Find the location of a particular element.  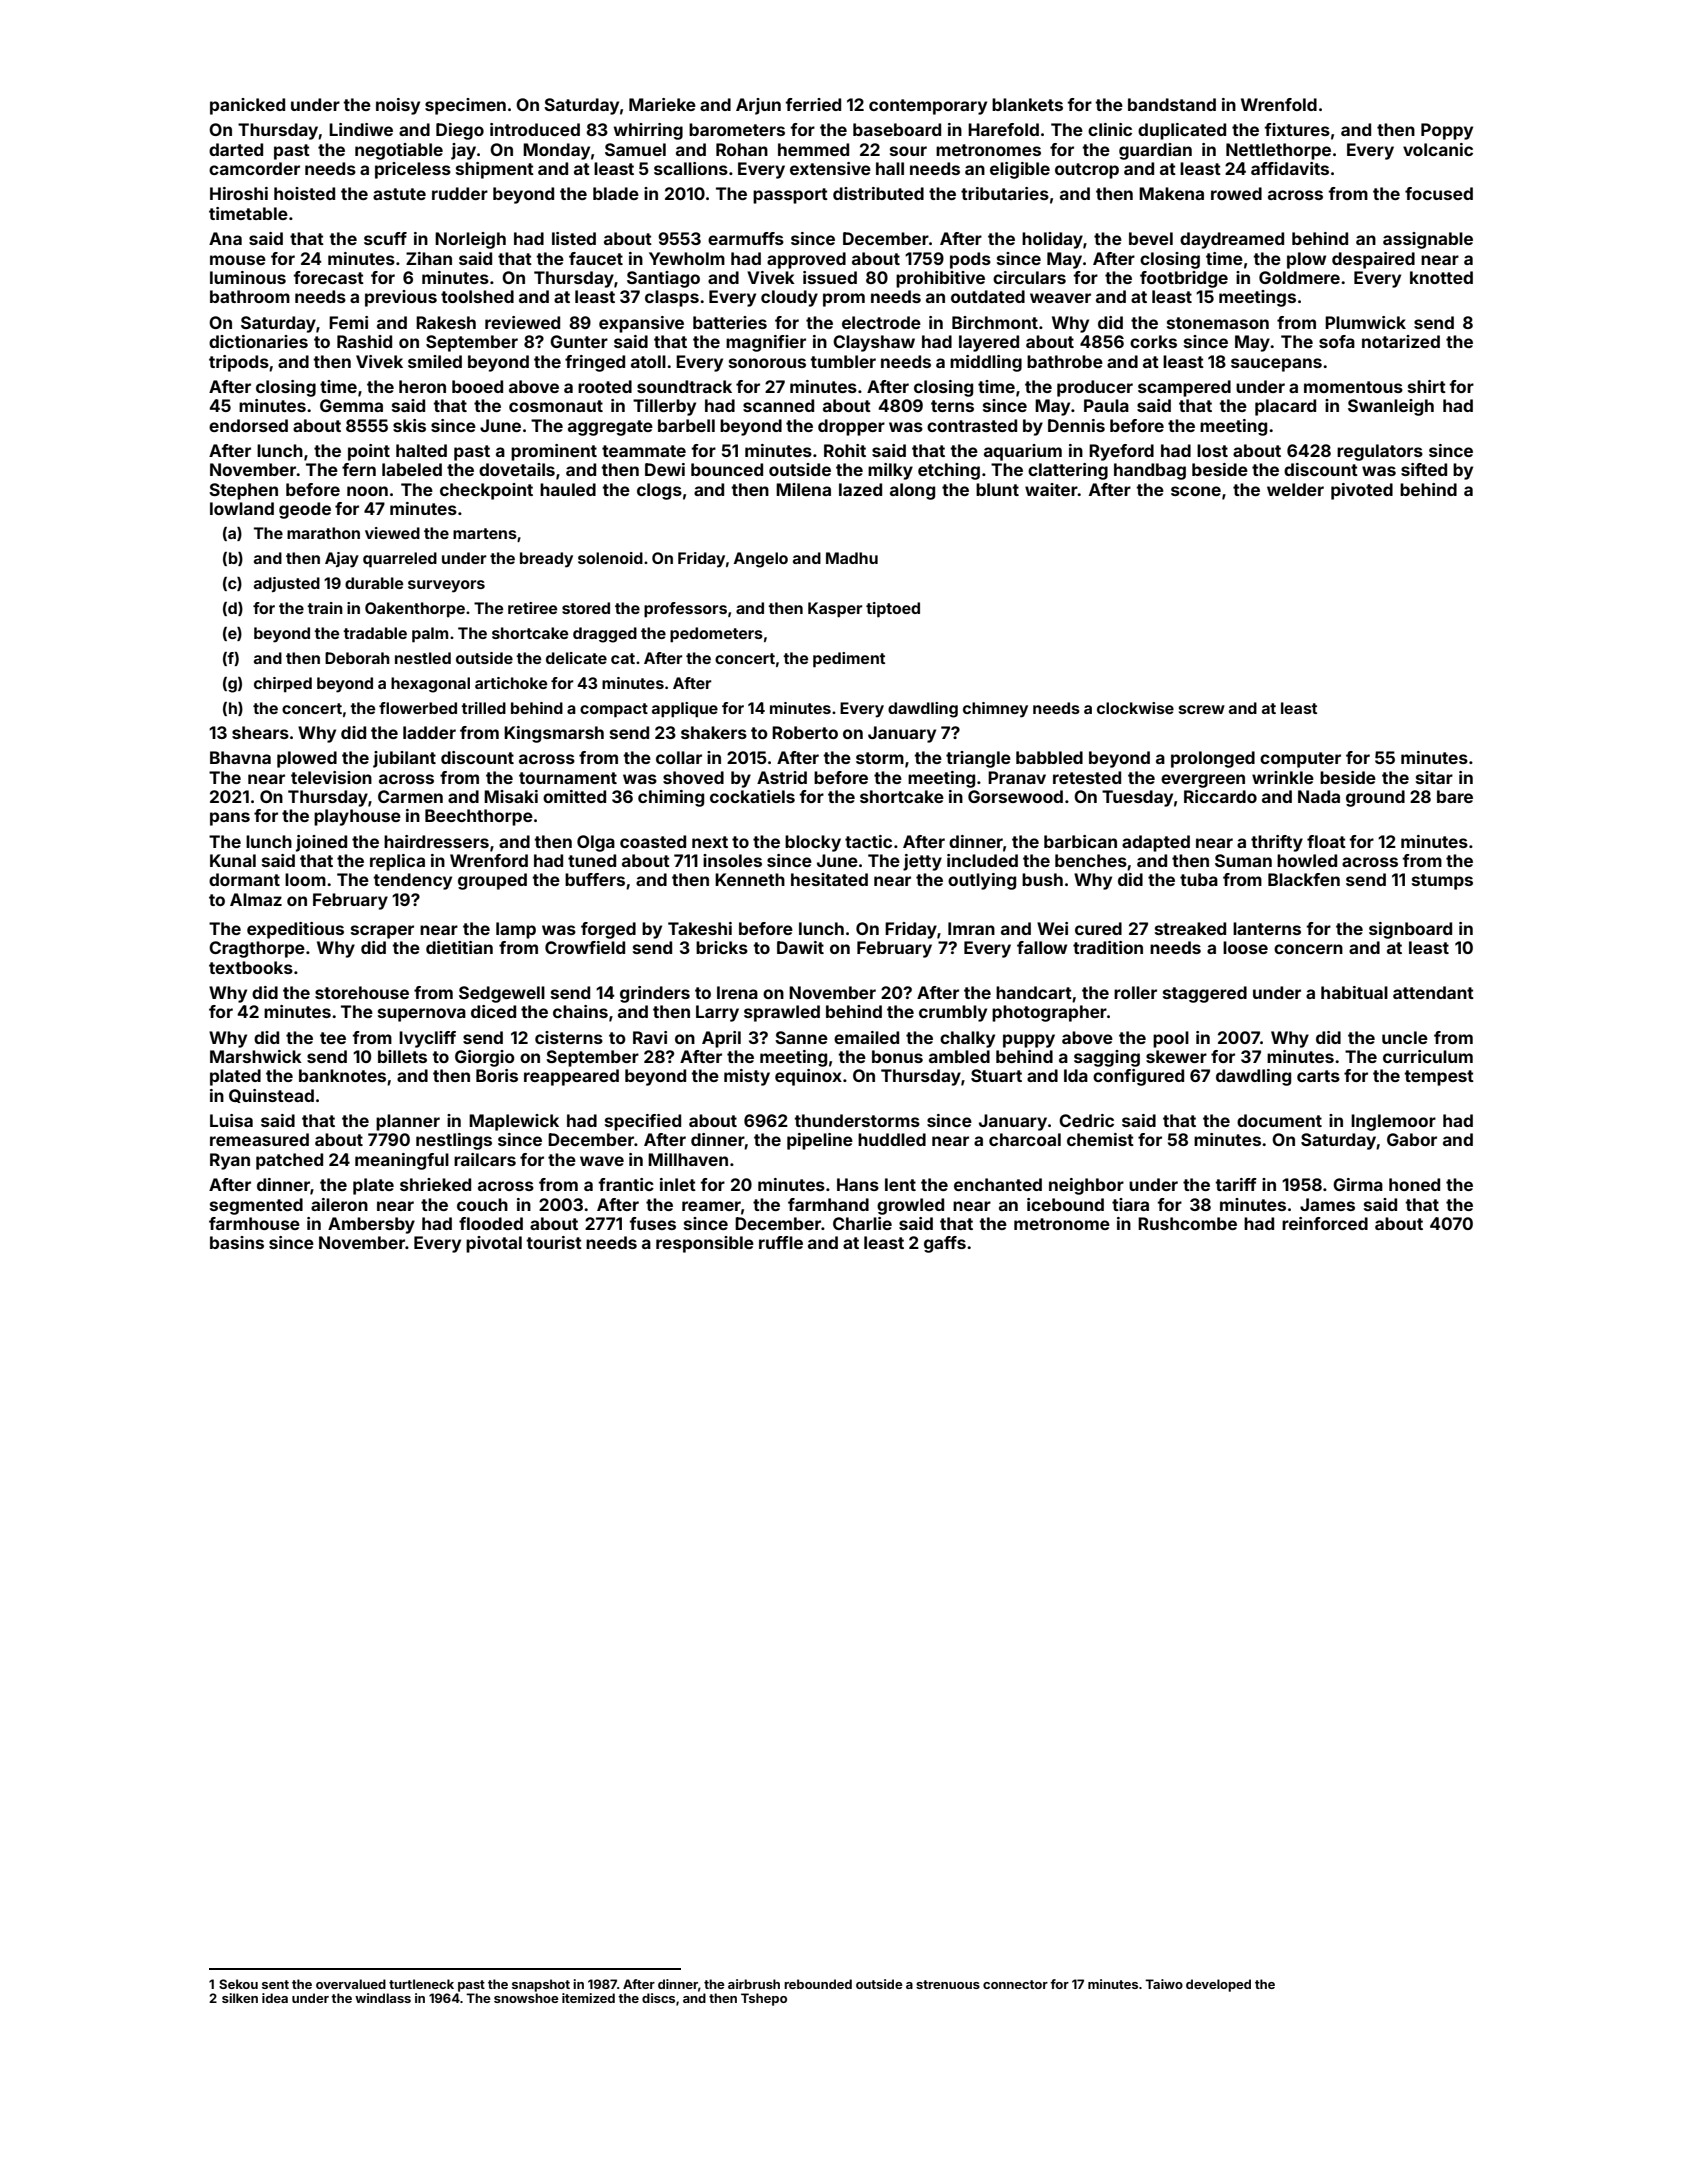

pedometers is located at coordinates (716, 635).
